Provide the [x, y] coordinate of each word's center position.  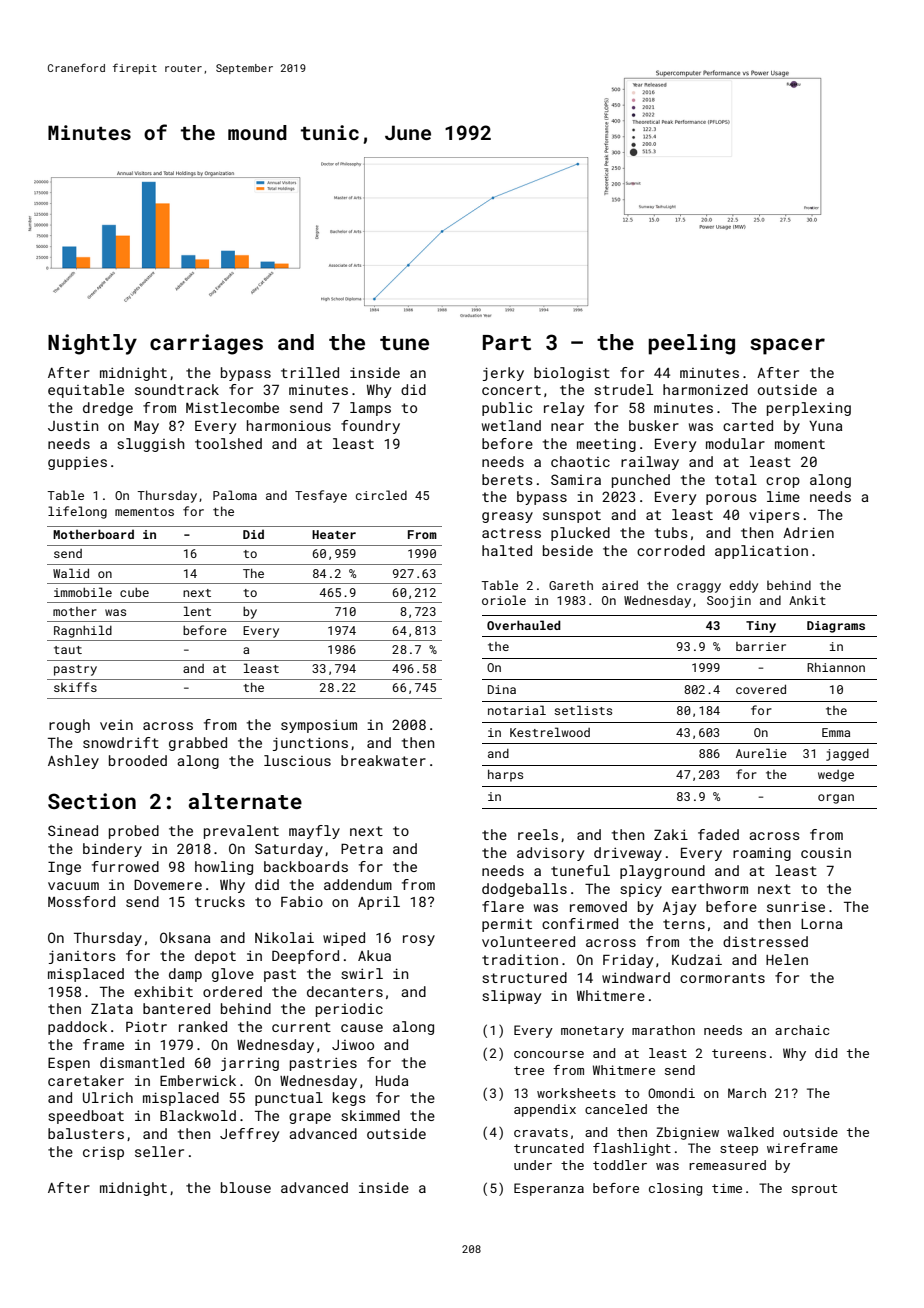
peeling [691, 344]
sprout [814, 1190]
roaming [762, 854]
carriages [206, 344]
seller [159, 1151]
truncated [549, 1148]
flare [503, 906]
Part [507, 342]
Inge [64, 868]
